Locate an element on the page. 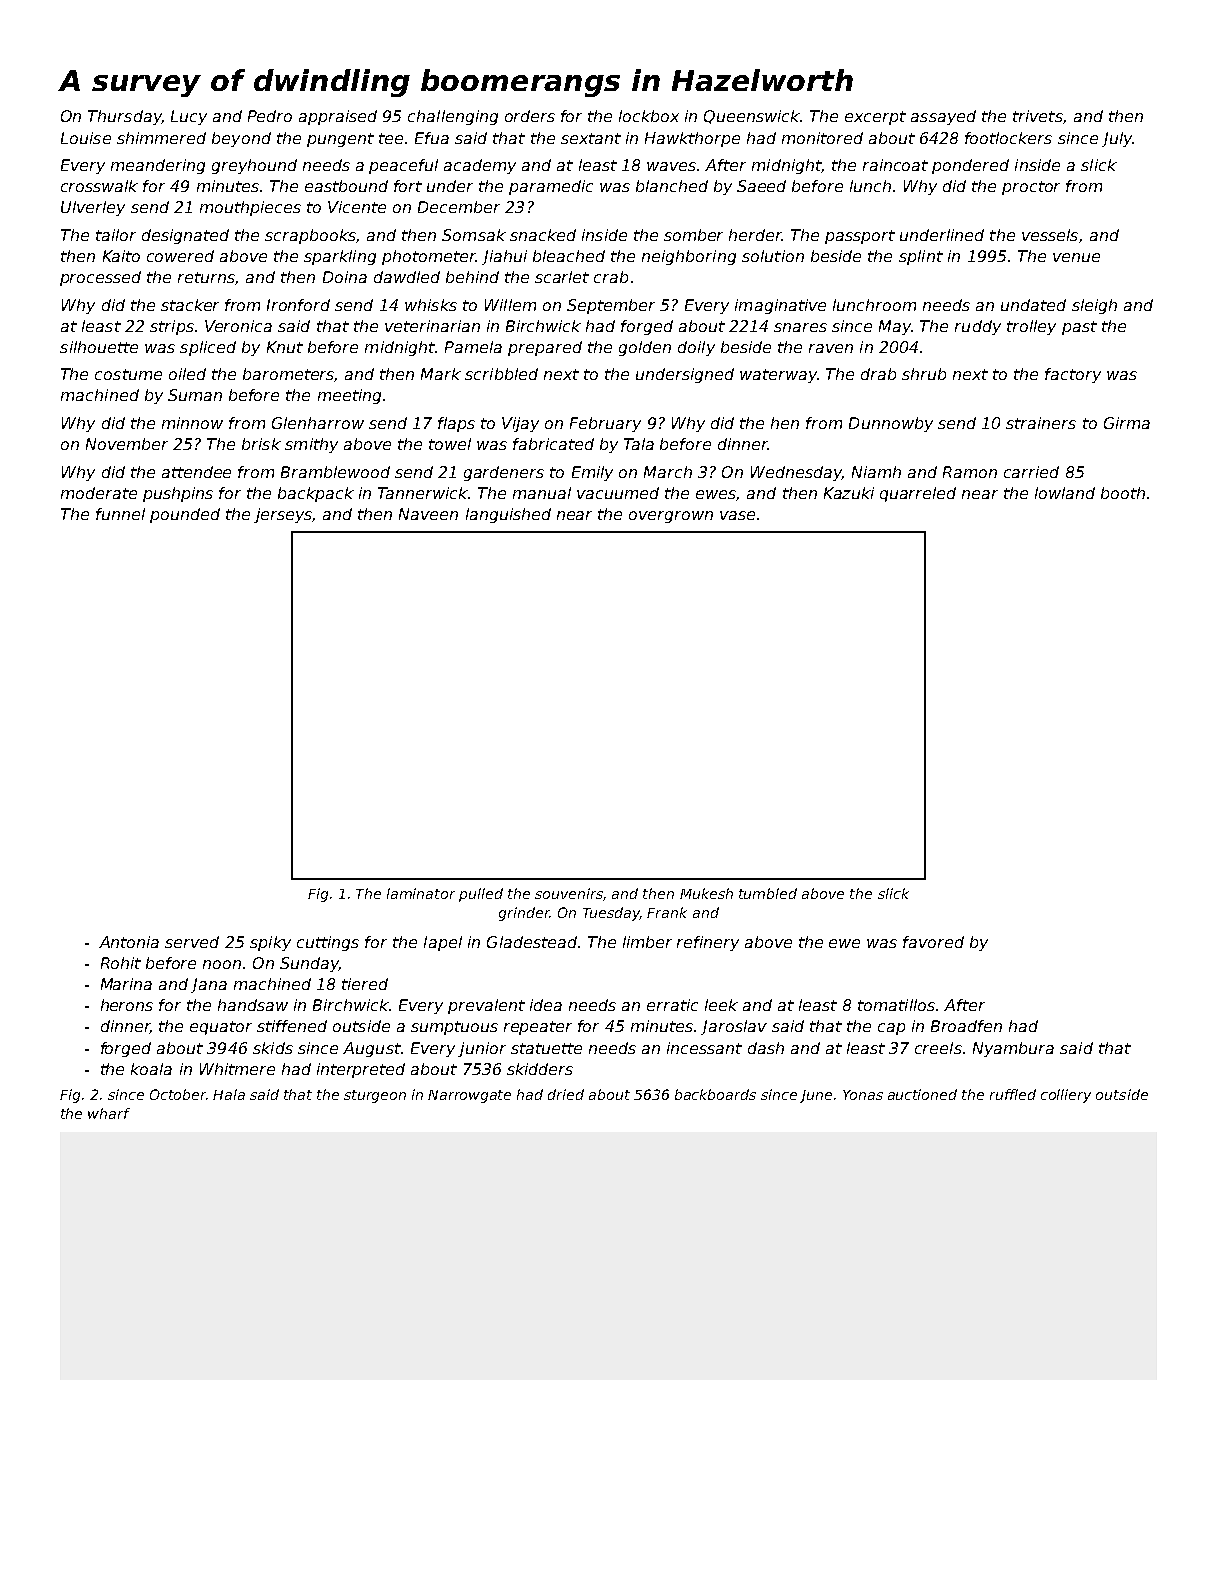 The width and height of the document is (1217, 1574). attendee is located at coordinates (196, 472).
